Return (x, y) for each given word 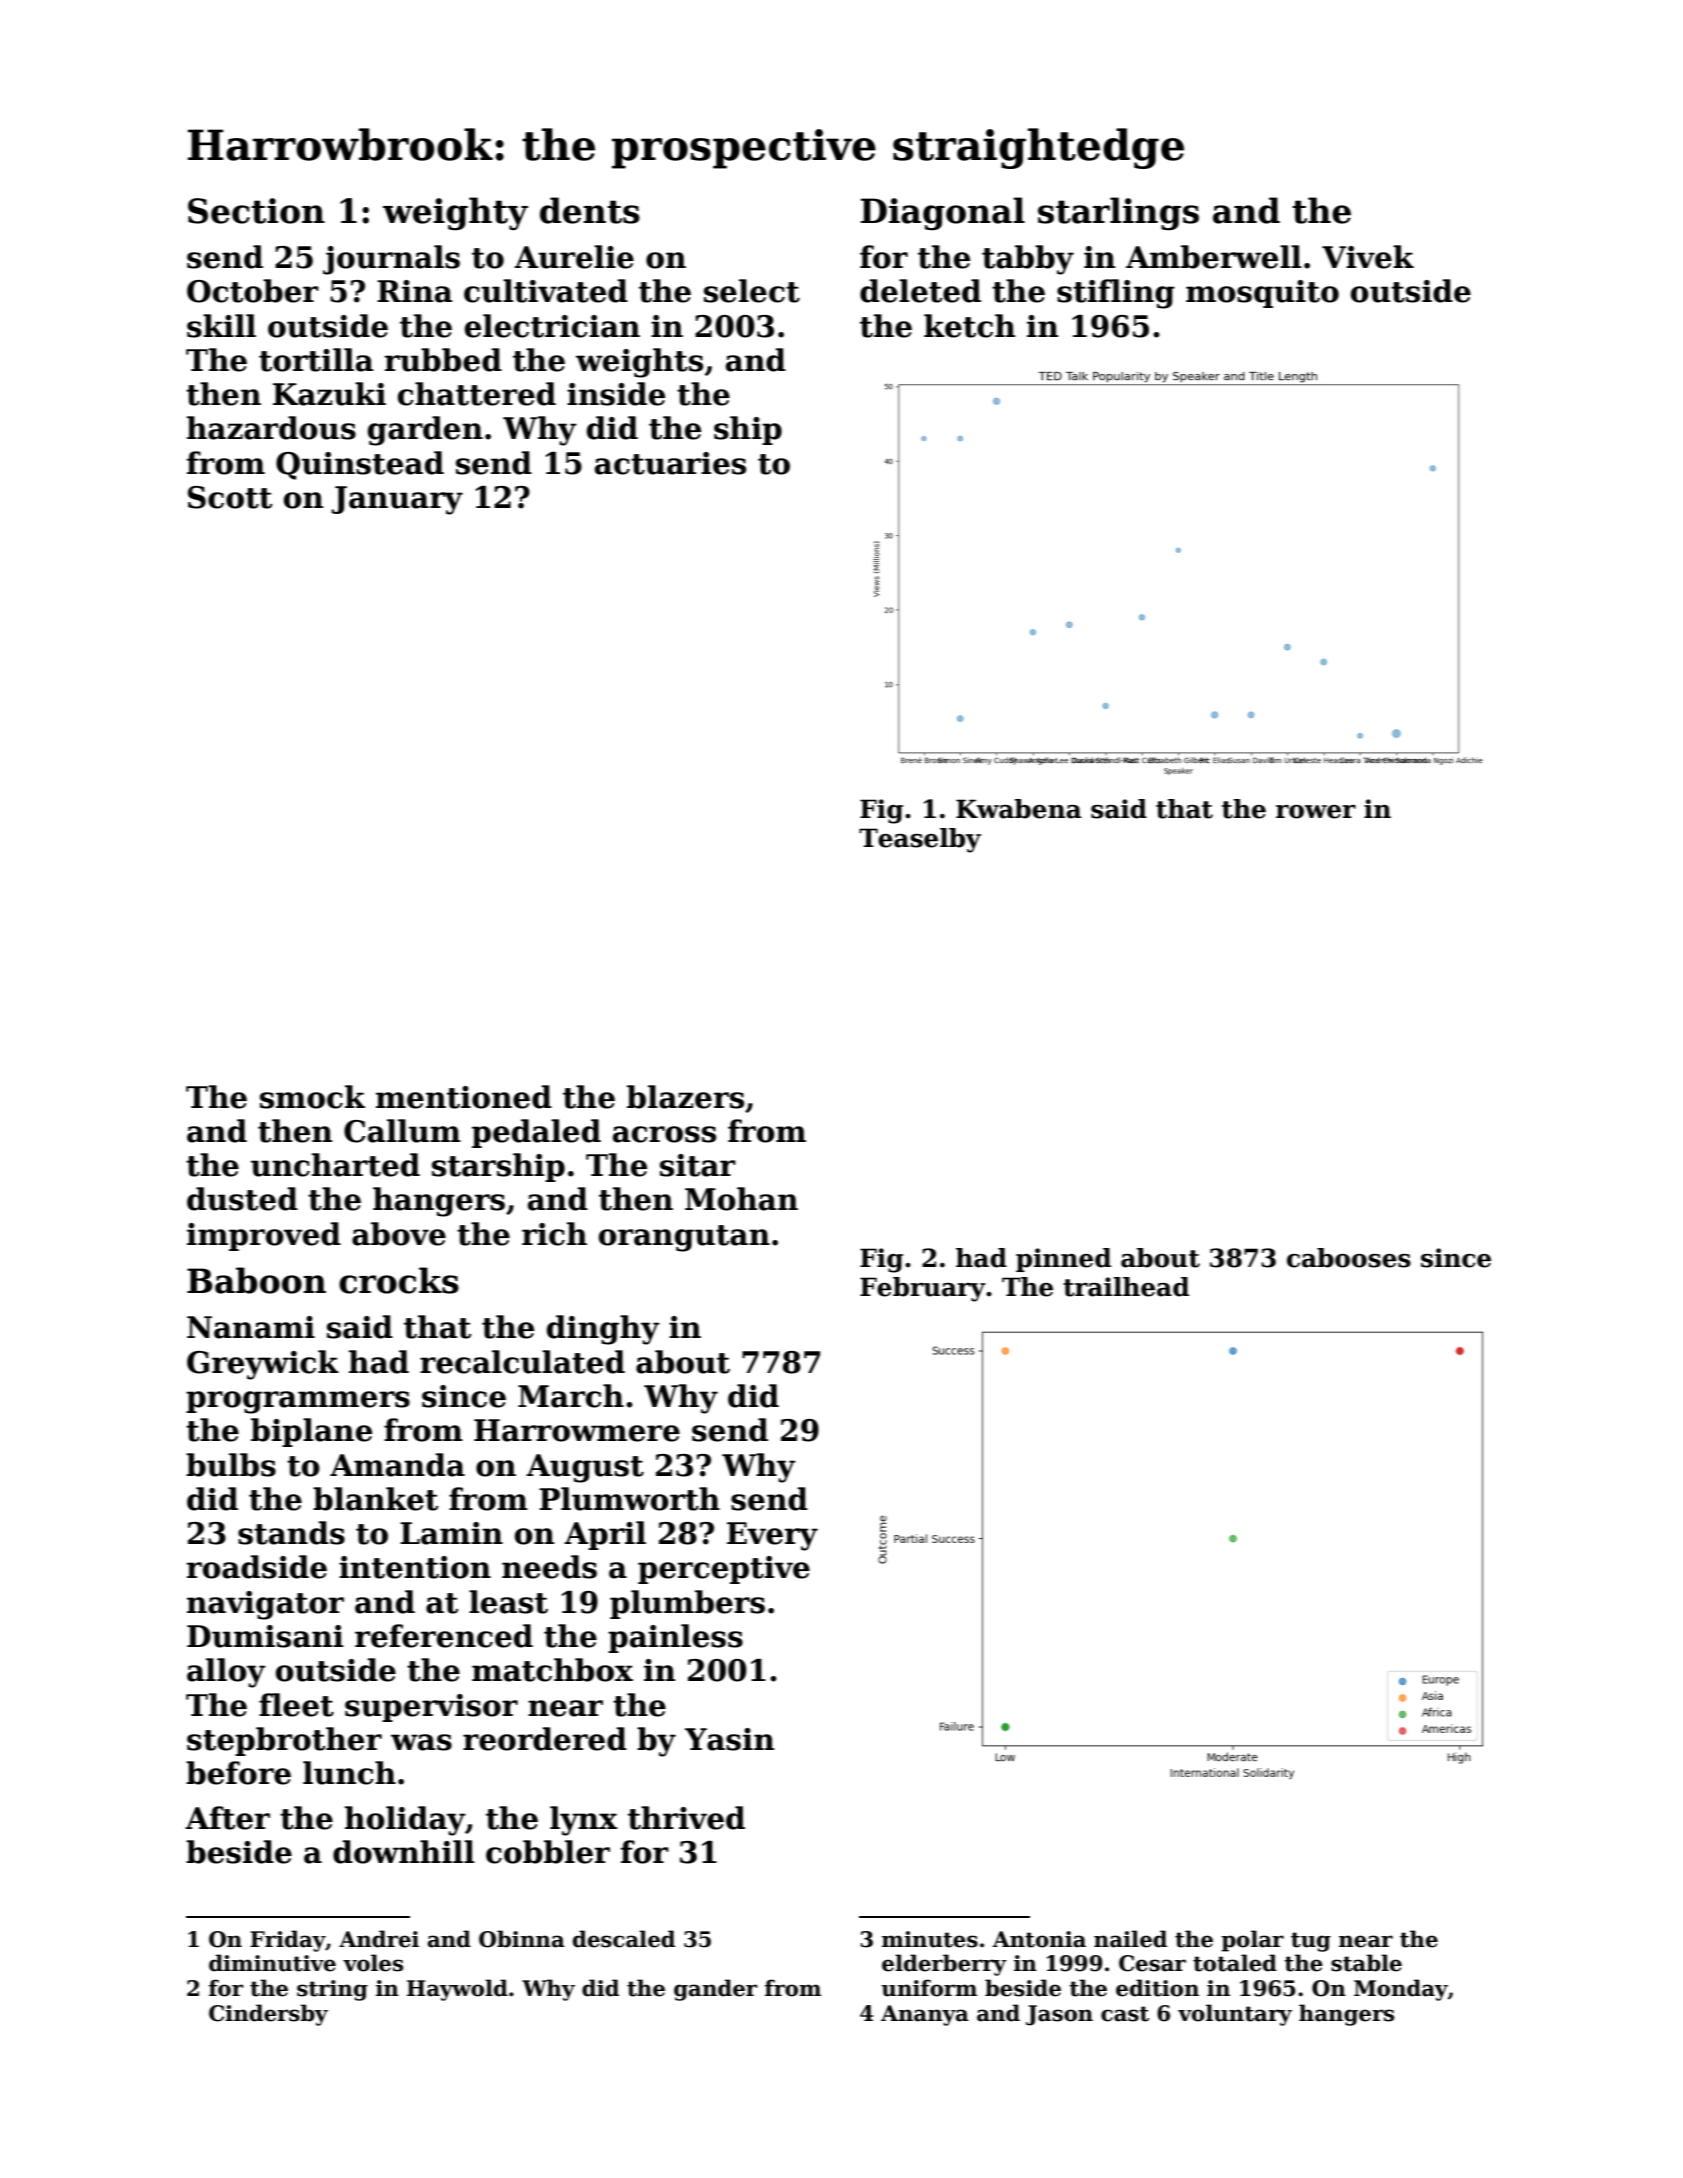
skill (221, 326)
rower (1316, 812)
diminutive (272, 1963)
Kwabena (1019, 809)
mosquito (1262, 294)
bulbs (231, 1465)
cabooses (1349, 1258)
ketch (969, 326)
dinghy (603, 1330)
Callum (402, 1131)
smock (312, 1097)
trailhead (1126, 1287)
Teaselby (920, 840)
